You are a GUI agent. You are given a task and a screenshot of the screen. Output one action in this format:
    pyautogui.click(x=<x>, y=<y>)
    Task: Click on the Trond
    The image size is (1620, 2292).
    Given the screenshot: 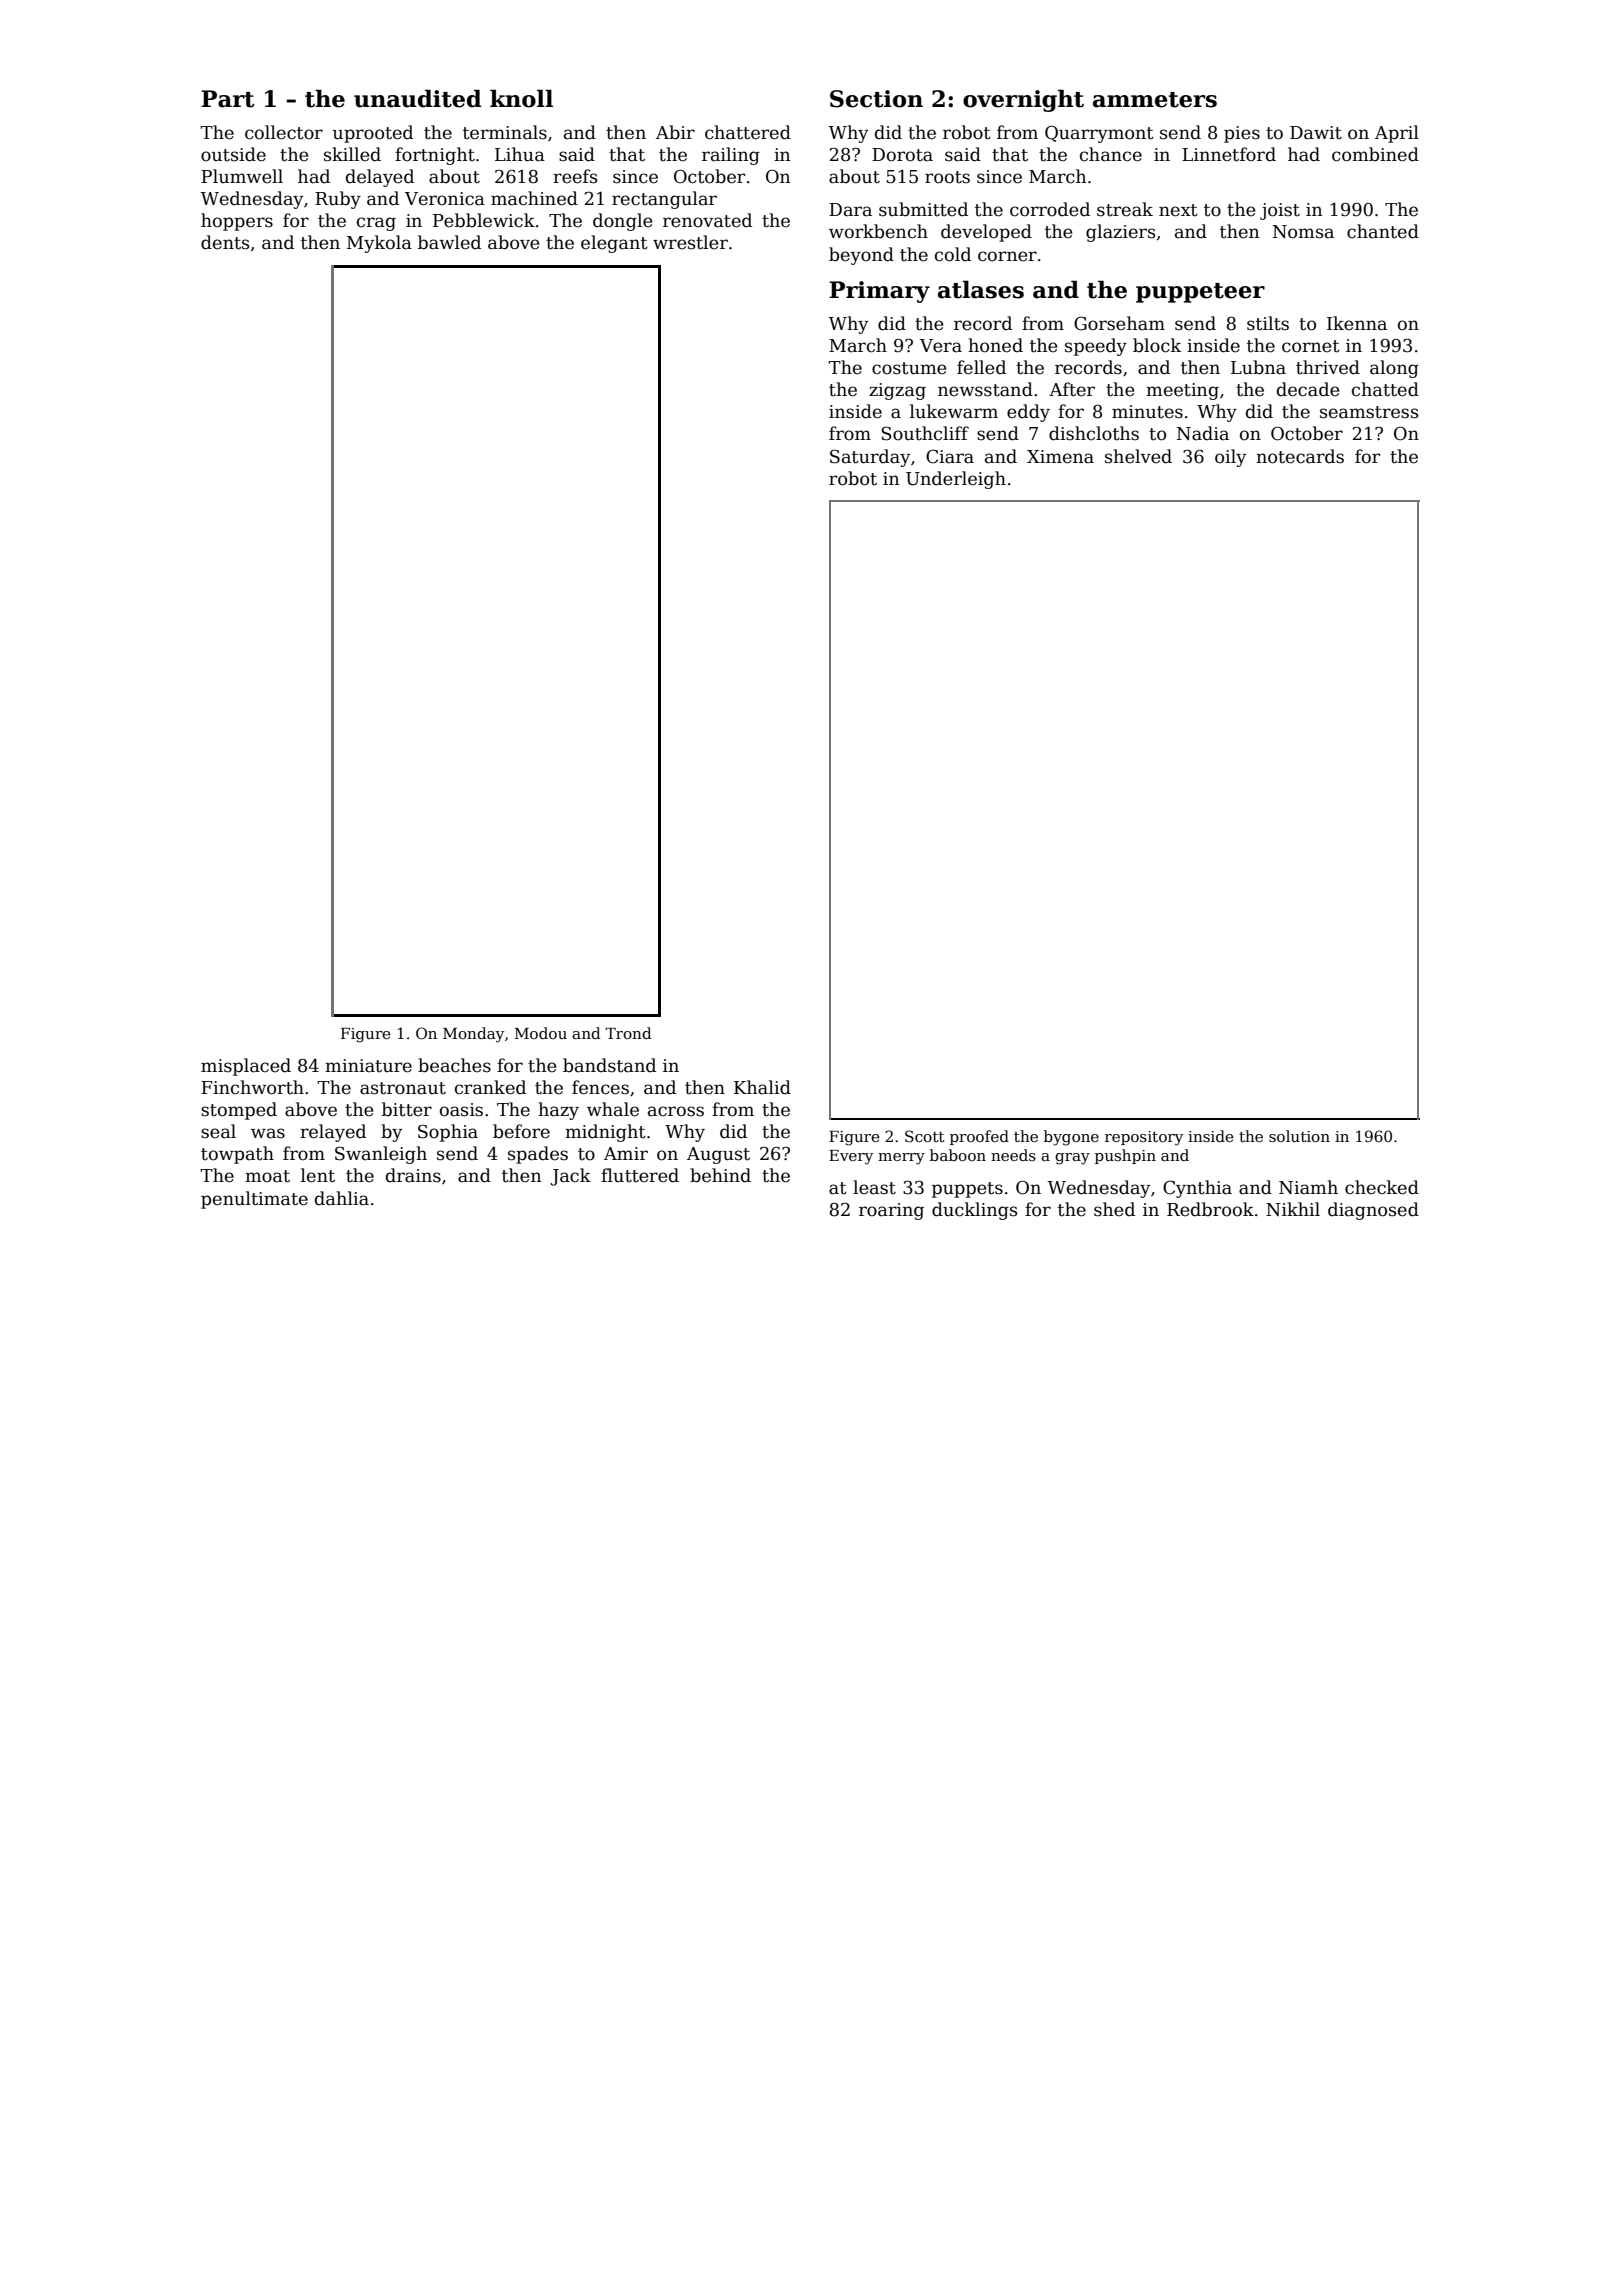 What is the action you would take?
    pyautogui.click(x=628, y=1033)
